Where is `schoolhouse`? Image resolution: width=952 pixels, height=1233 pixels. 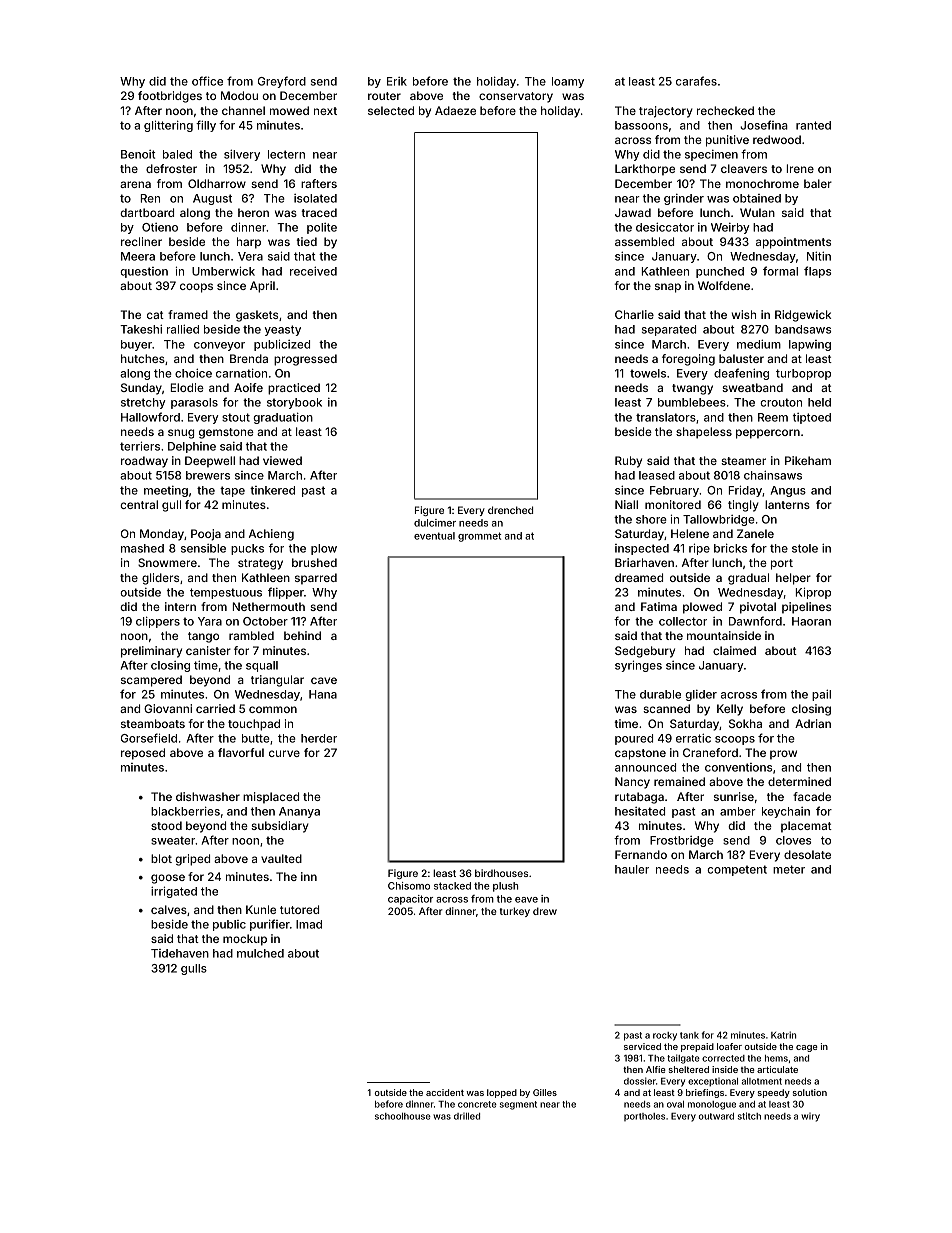 schoolhouse is located at coordinates (403, 1116).
